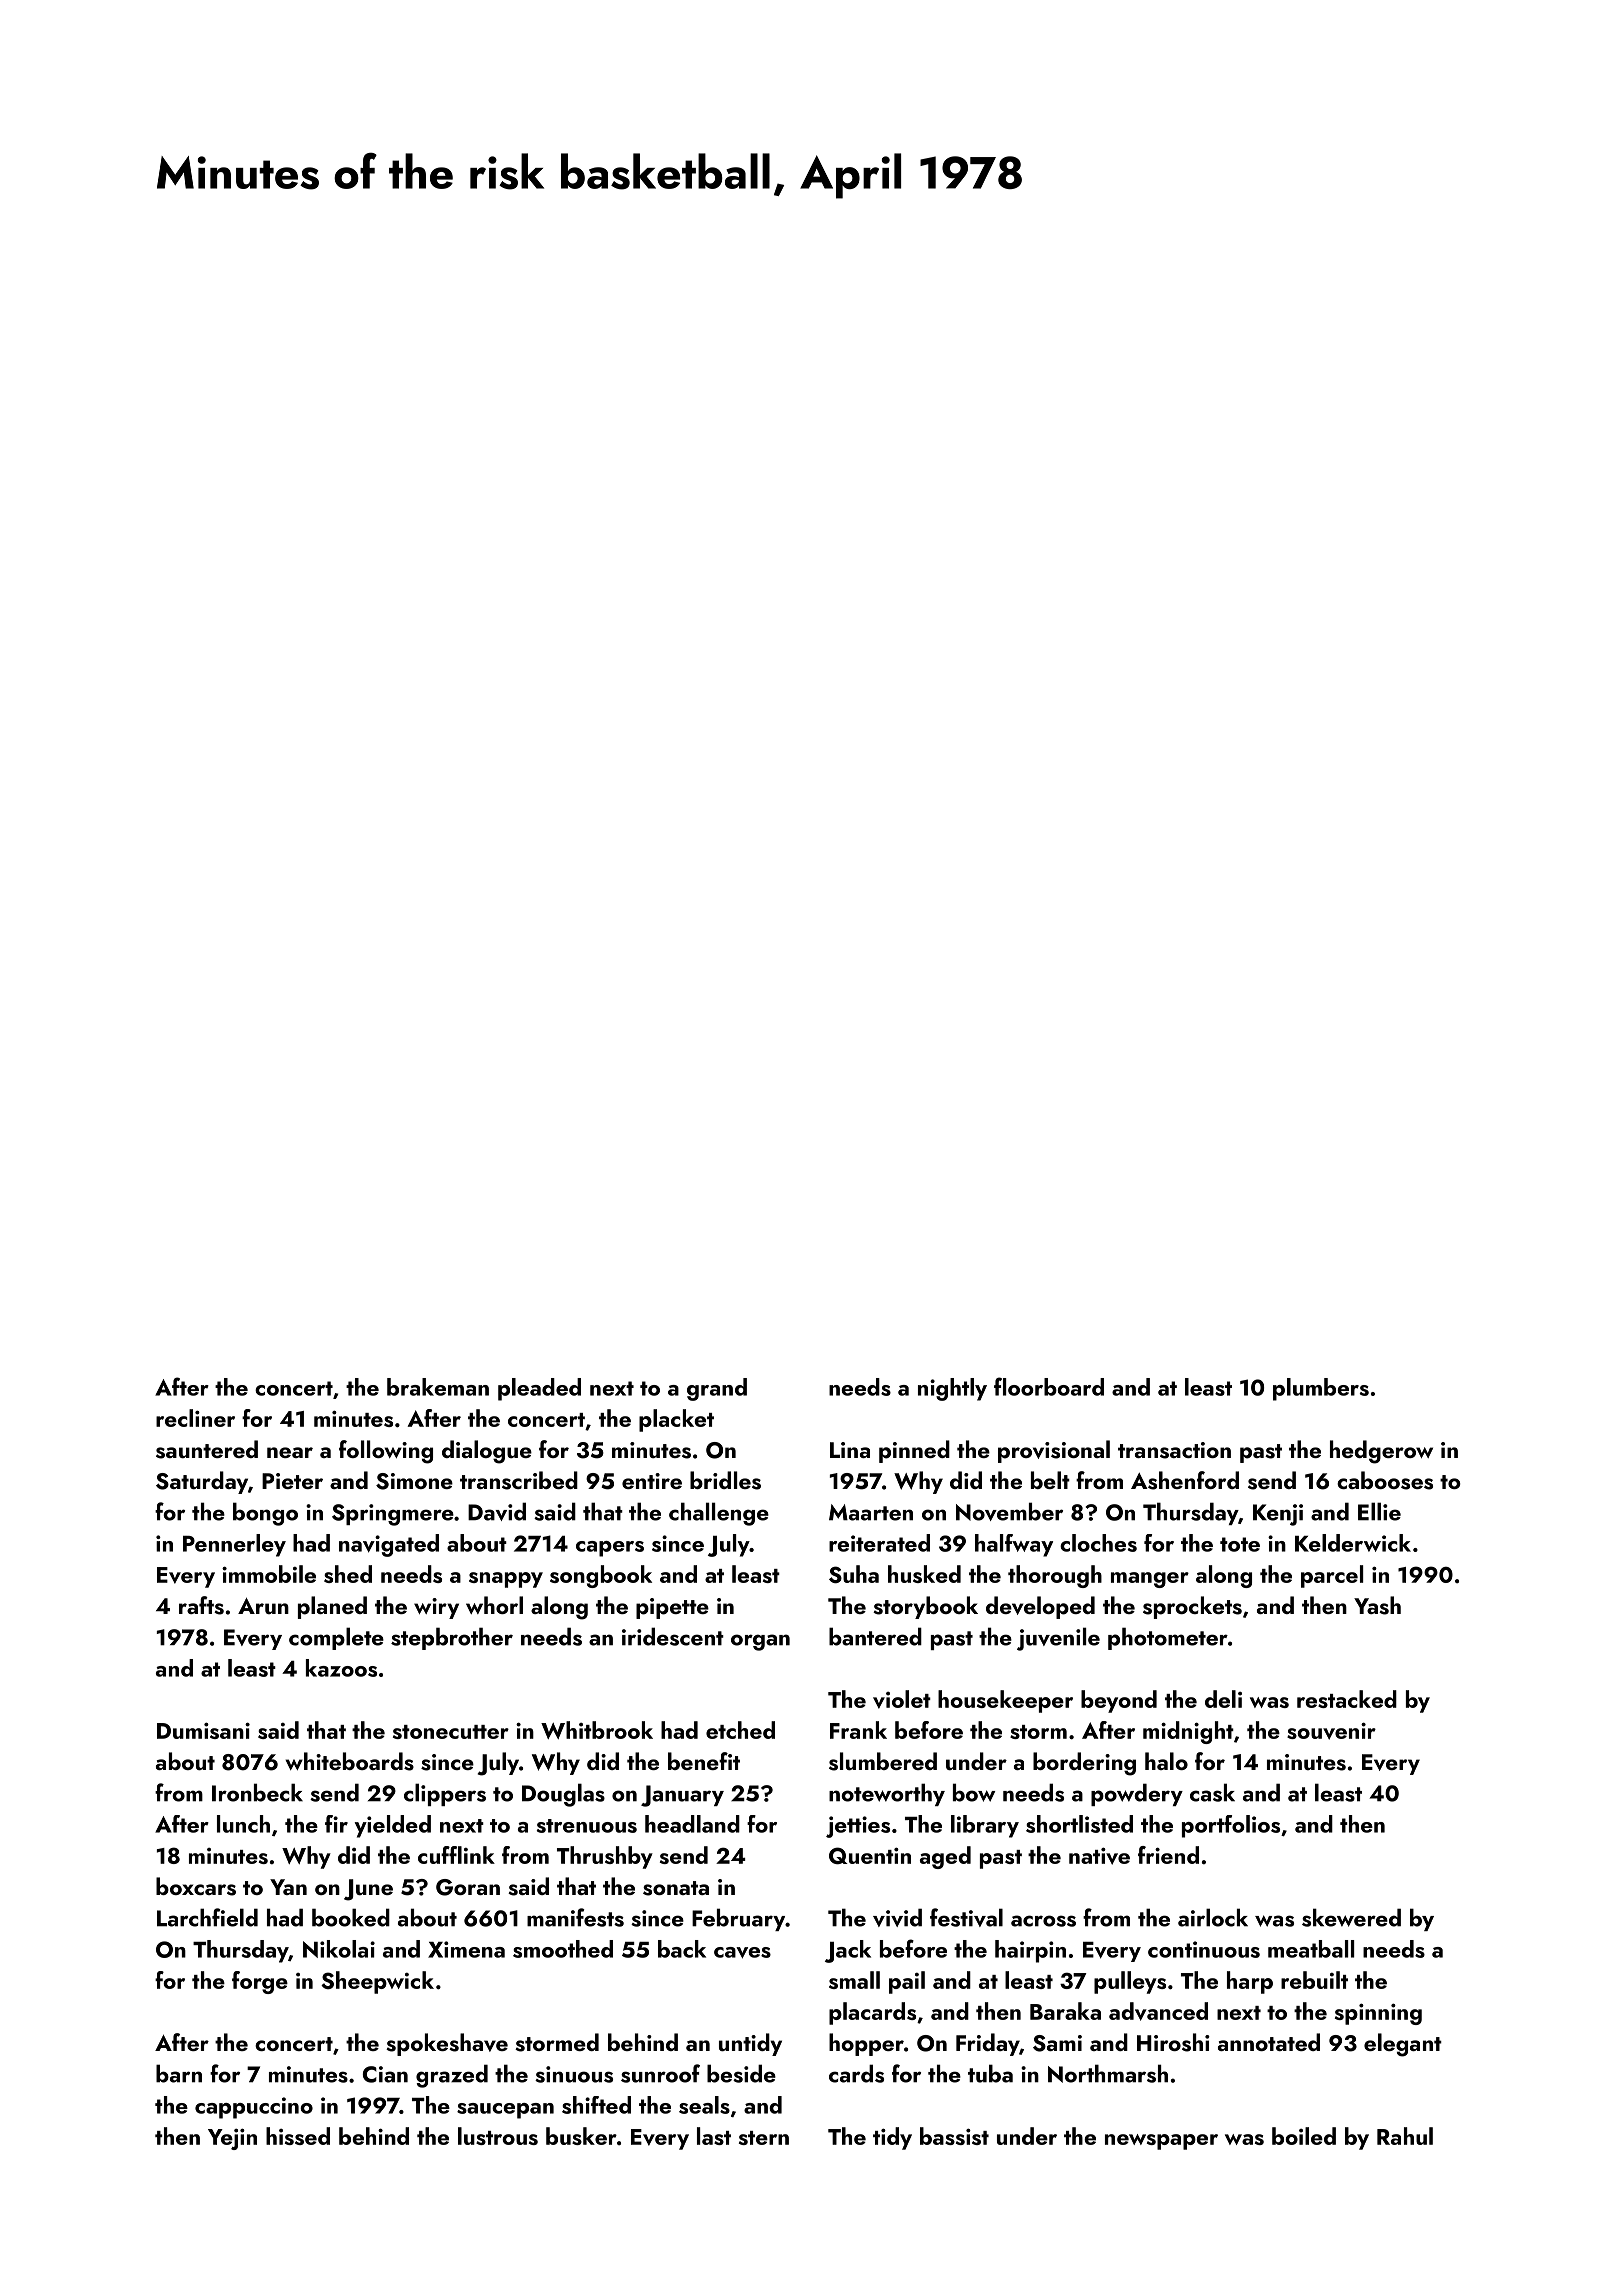 This page has height=2292, width=1620. I want to click on dialogue, so click(487, 1452).
